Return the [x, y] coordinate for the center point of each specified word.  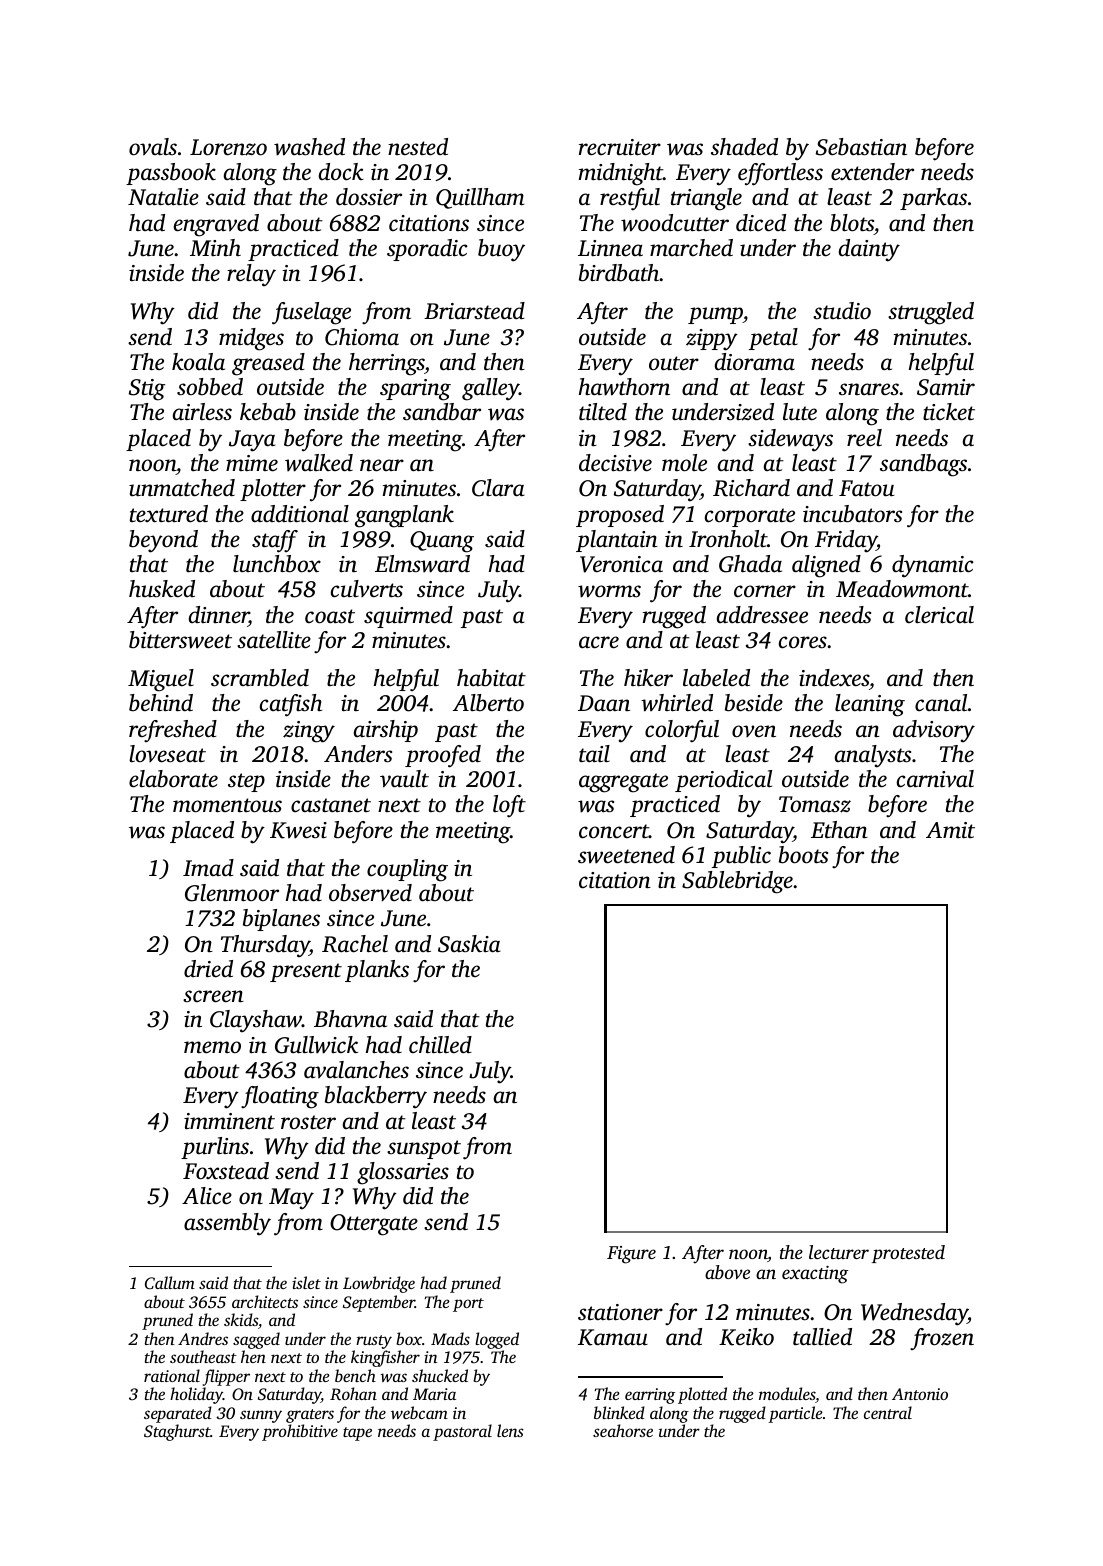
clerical [939, 615]
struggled [931, 313]
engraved [216, 225]
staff [275, 541]
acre [599, 642]
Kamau [613, 1337]
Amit [950, 830]
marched [691, 248]
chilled [440, 1044]
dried [208, 969]
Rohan [353, 1394]
